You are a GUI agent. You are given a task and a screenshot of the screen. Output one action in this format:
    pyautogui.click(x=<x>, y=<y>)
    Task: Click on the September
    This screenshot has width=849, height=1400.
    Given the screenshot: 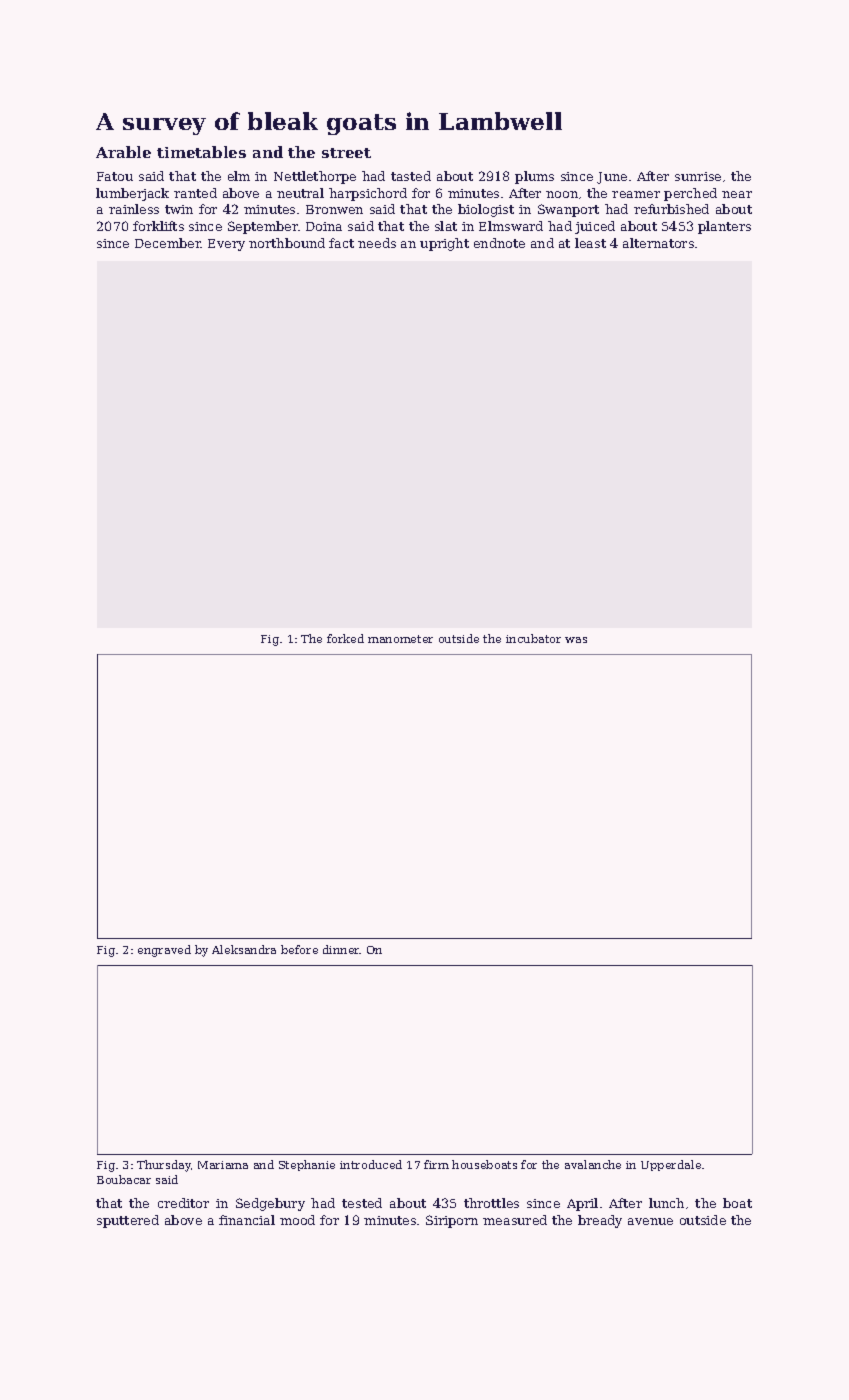 What is the action you would take?
    pyautogui.click(x=263, y=227)
